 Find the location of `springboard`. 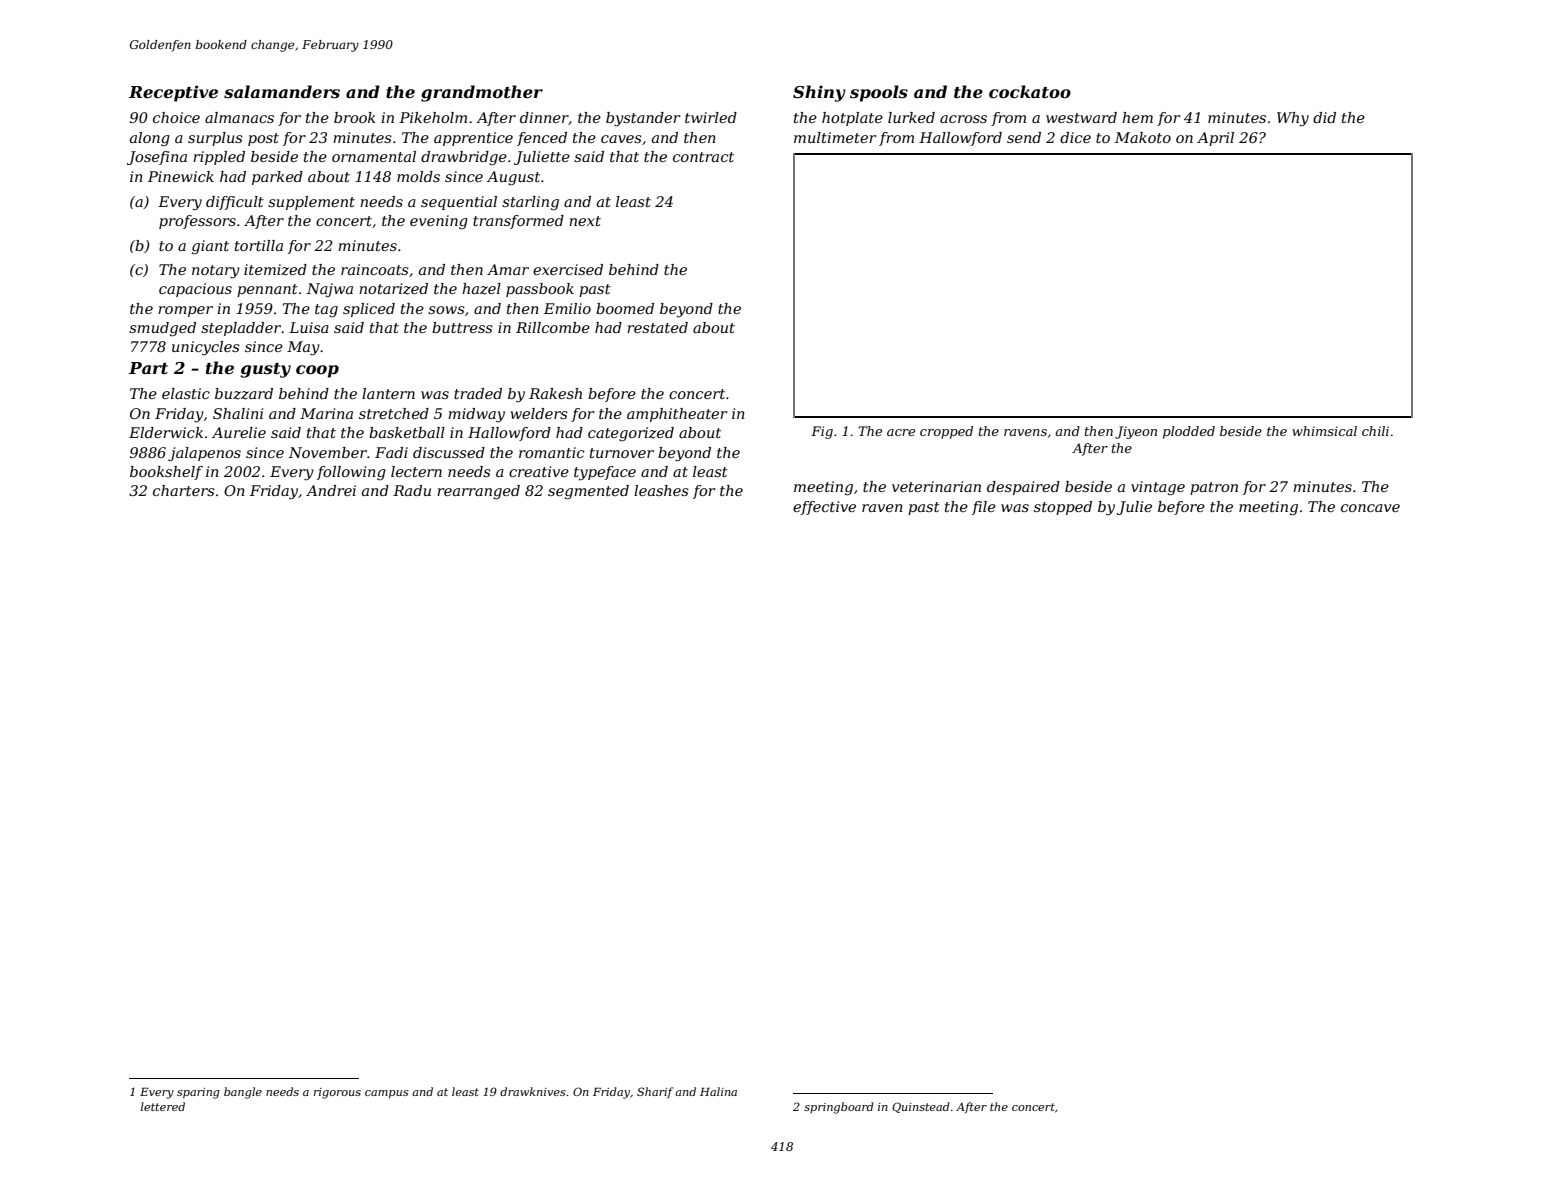

springboard is located at coordinates (839, 1108).
